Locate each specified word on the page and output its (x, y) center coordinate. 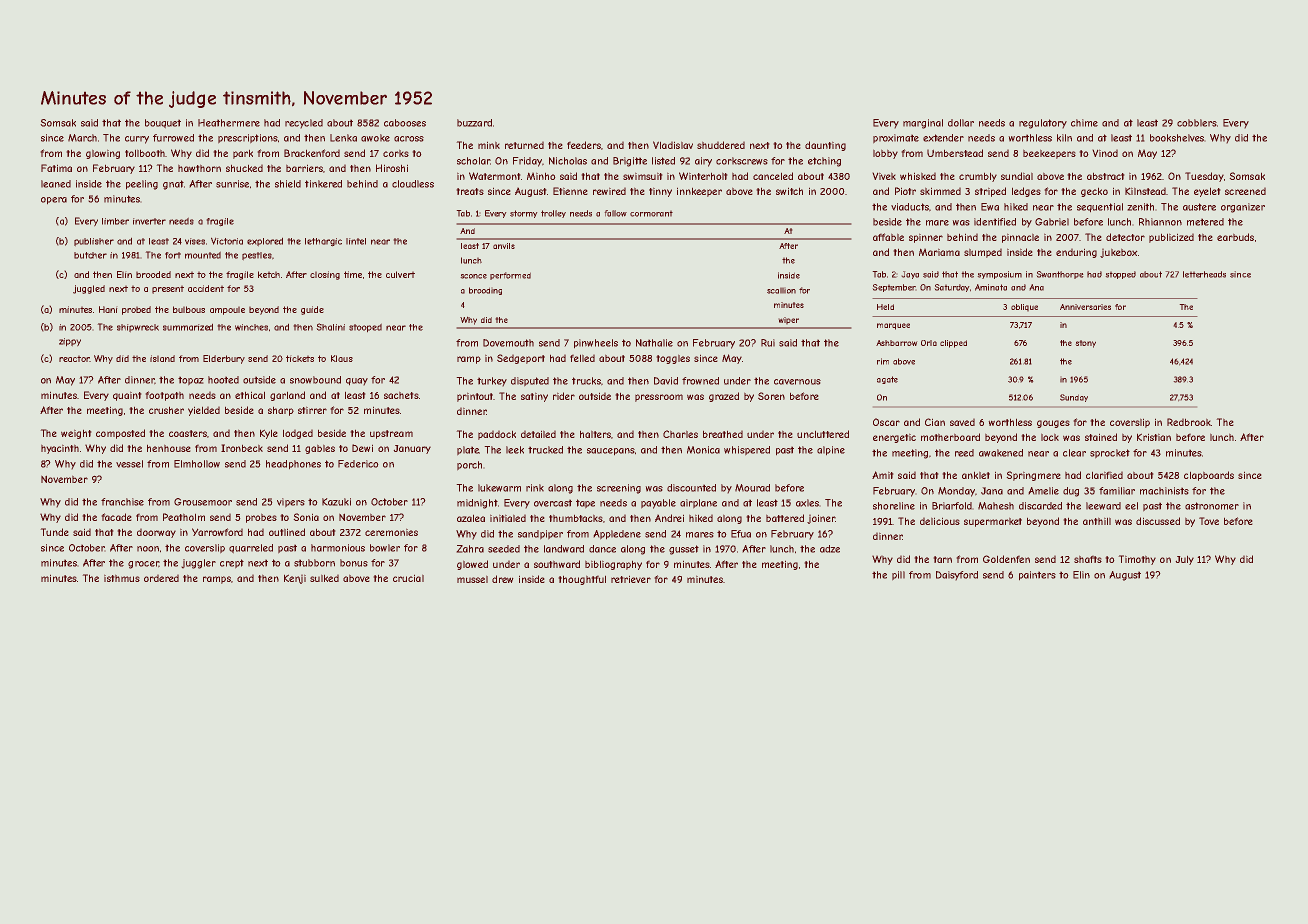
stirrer (312, 410)
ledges (1026, 192)
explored (265, 242)
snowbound (315, 380)
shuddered (721, 145)
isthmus (122, 578)
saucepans (611, 451)
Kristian (1154, 437)
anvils (504, 246)
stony (1086, 344)
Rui (768, 343)
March (82, 138)
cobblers (1197, 123)
